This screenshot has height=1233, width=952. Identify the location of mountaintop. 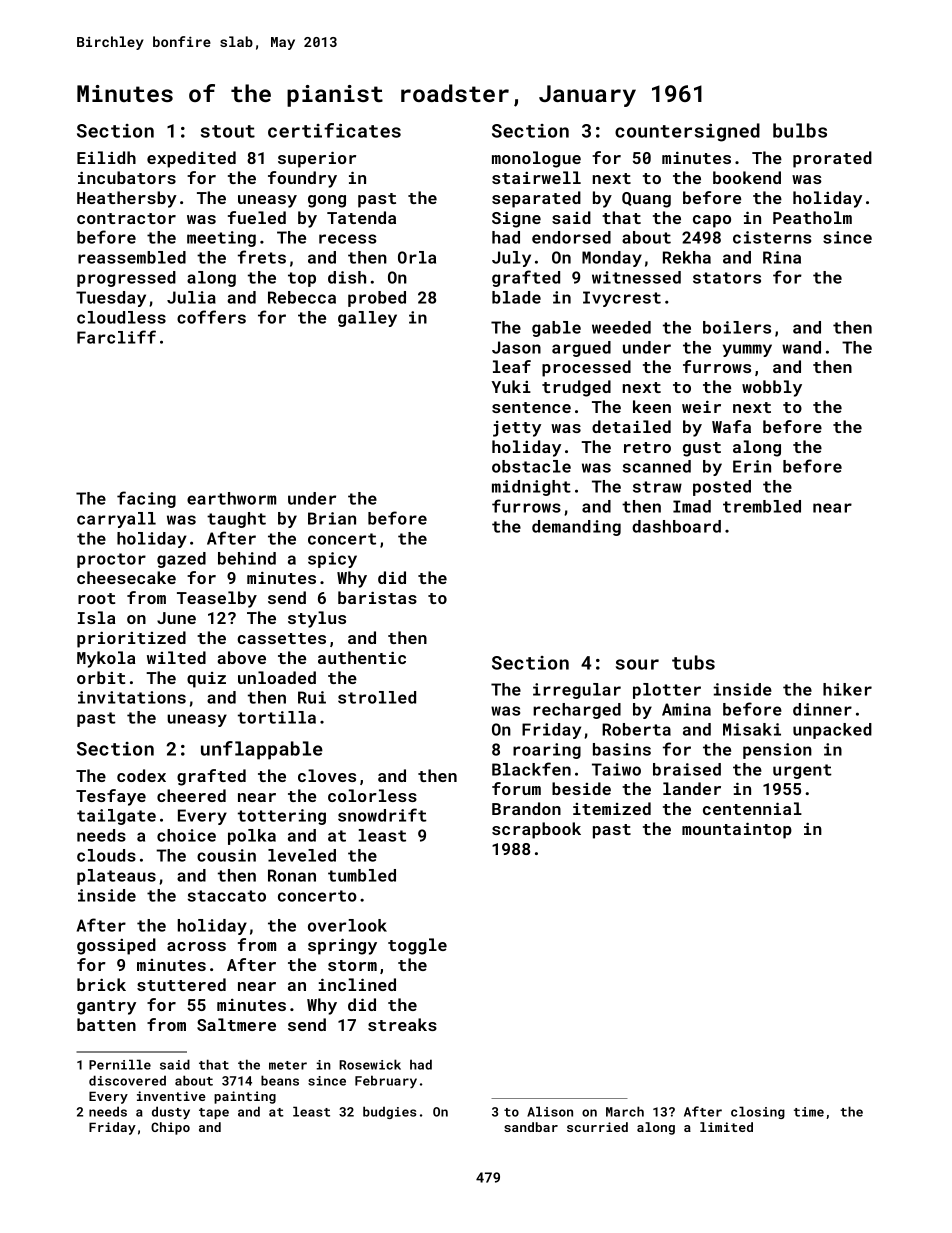
(737, 830).
